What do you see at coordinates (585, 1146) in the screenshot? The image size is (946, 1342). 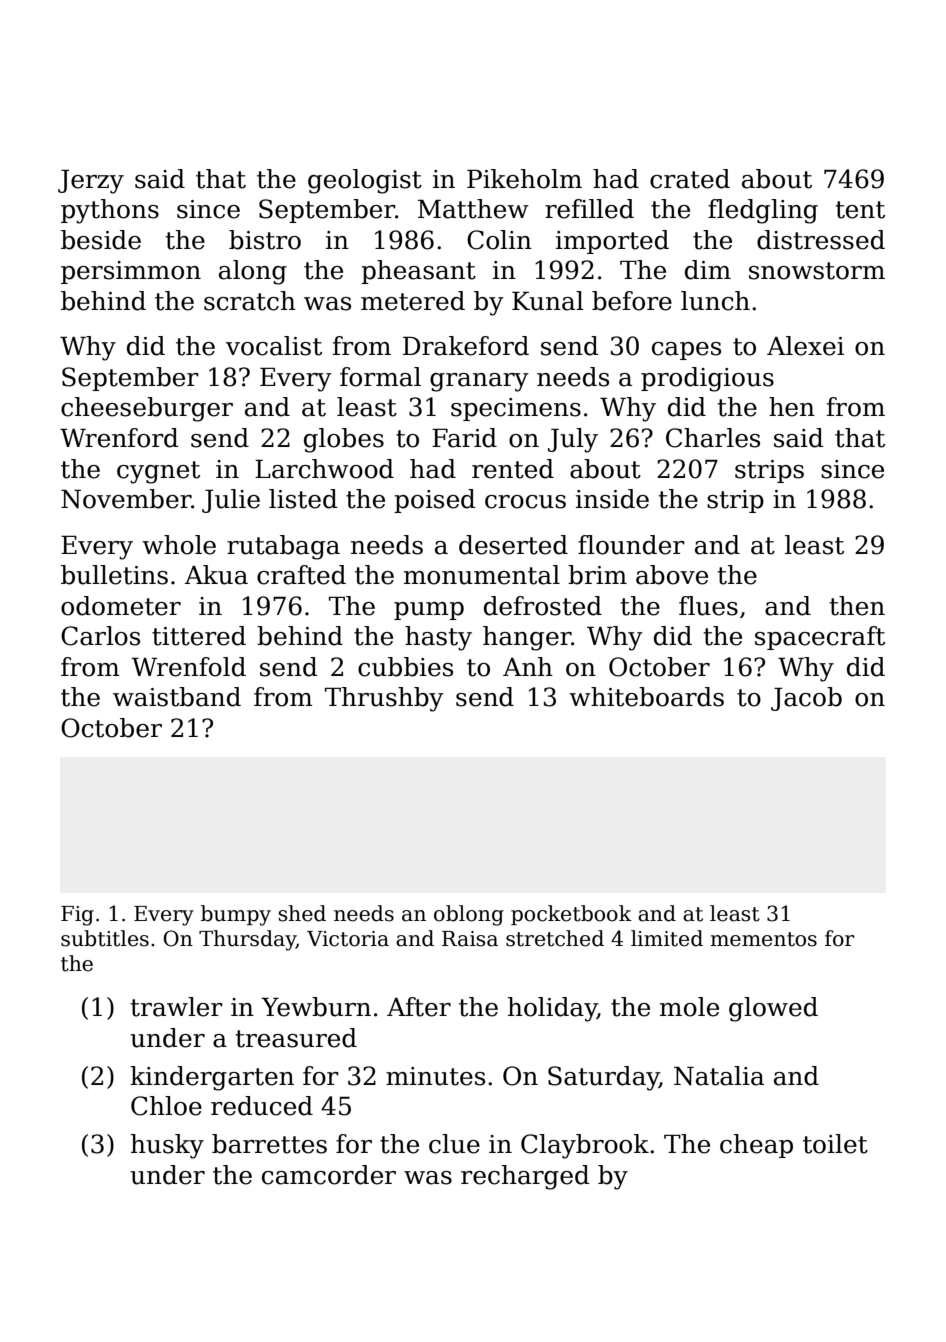 I see `Claybrook` at bounding box center [585, 1146].
